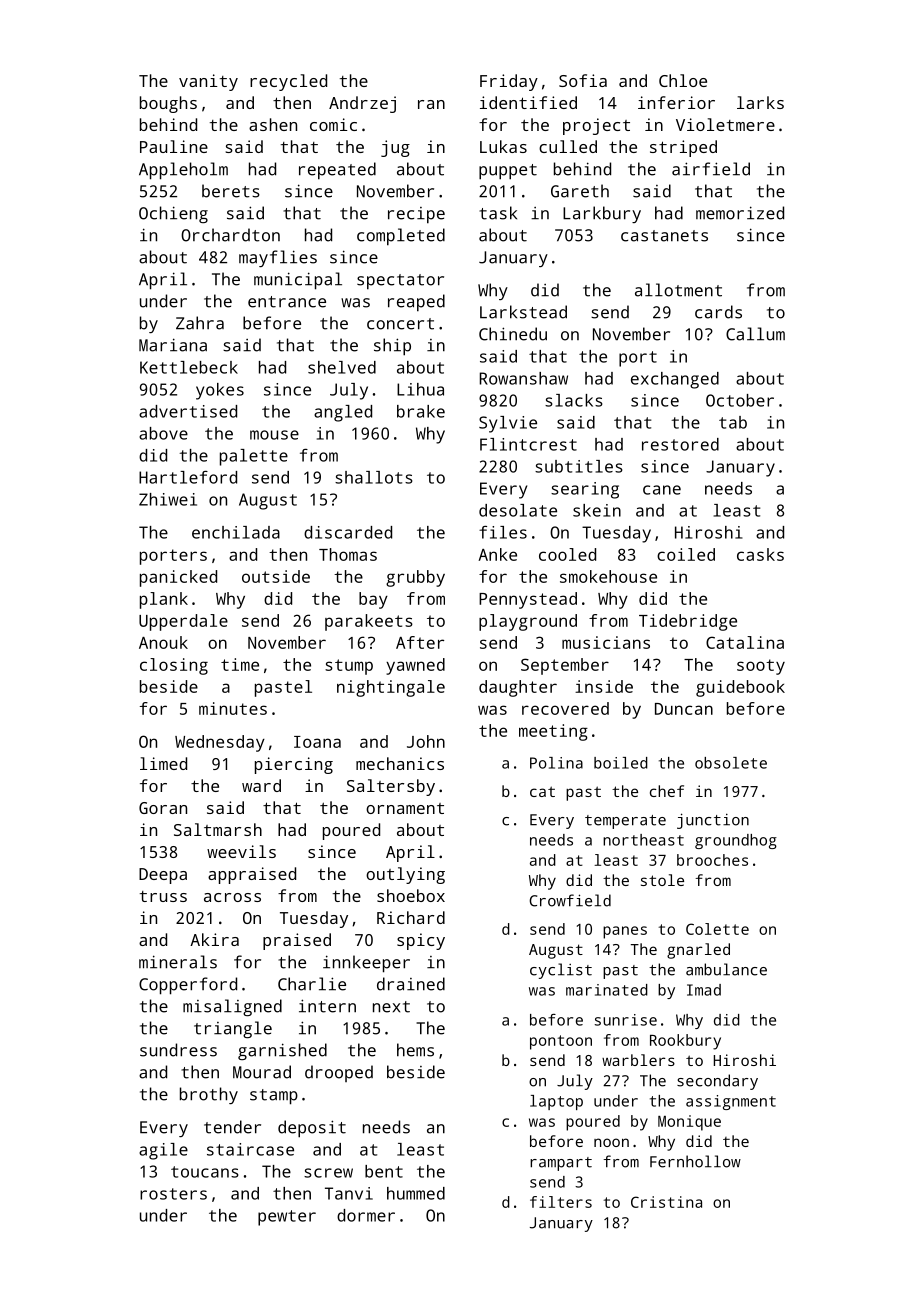 The height and width of the screenshot is (1314, 924). I want to click on musicians, so click(606, 642).
